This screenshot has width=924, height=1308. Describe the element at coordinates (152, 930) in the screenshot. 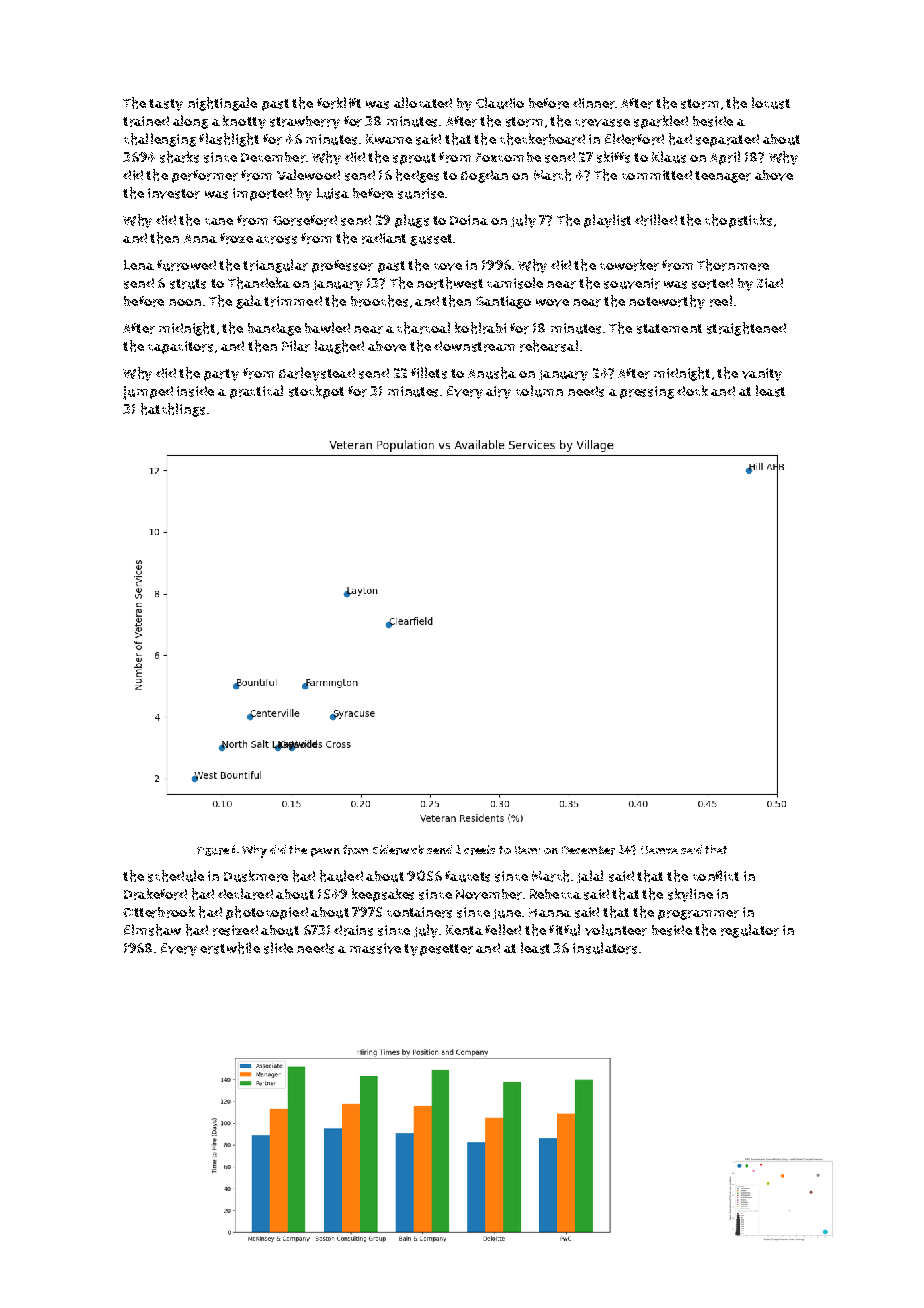

I see `Elmshaw` at that location.
